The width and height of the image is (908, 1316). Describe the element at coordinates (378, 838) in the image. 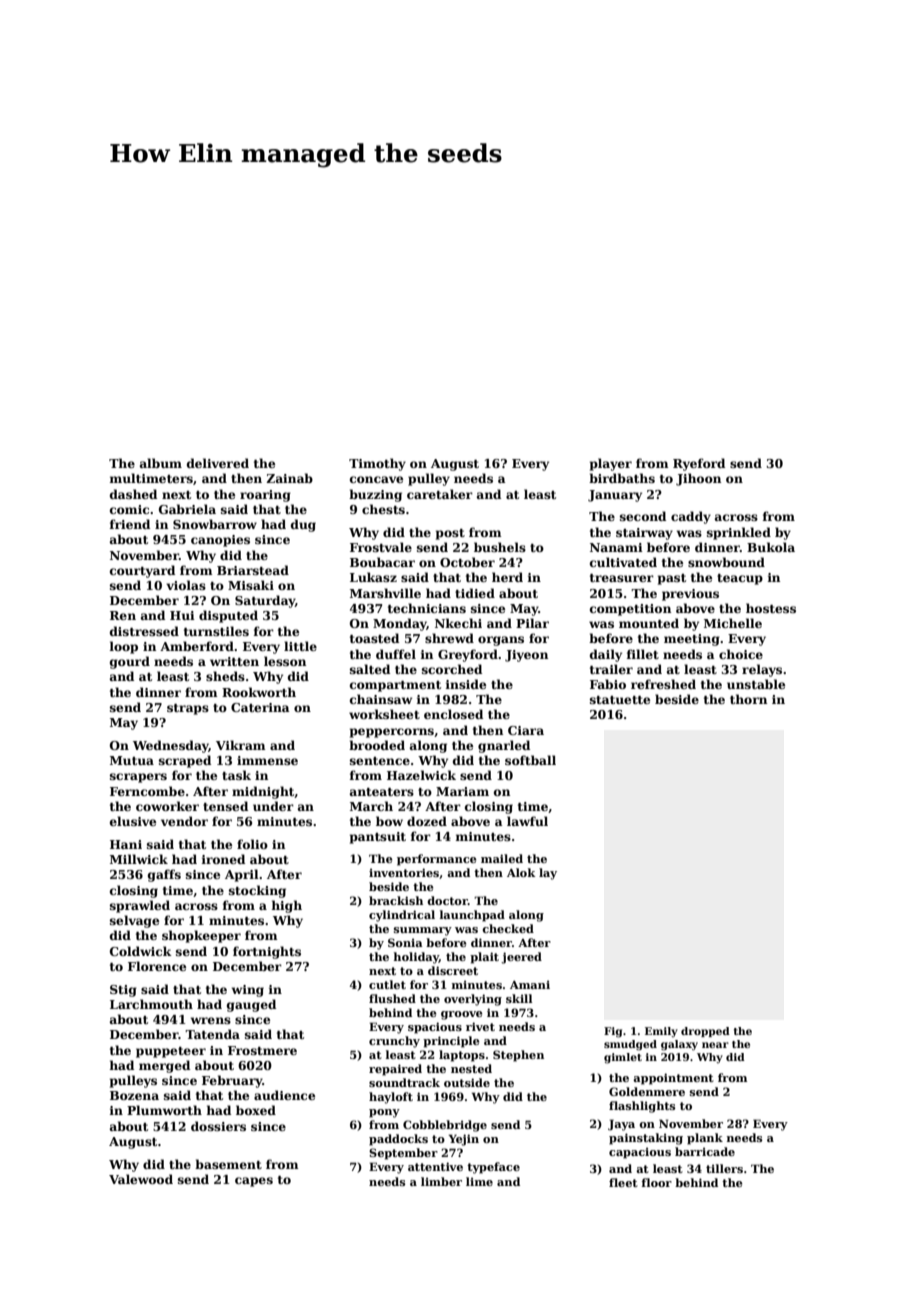

I see `pantsuit` at that location.
